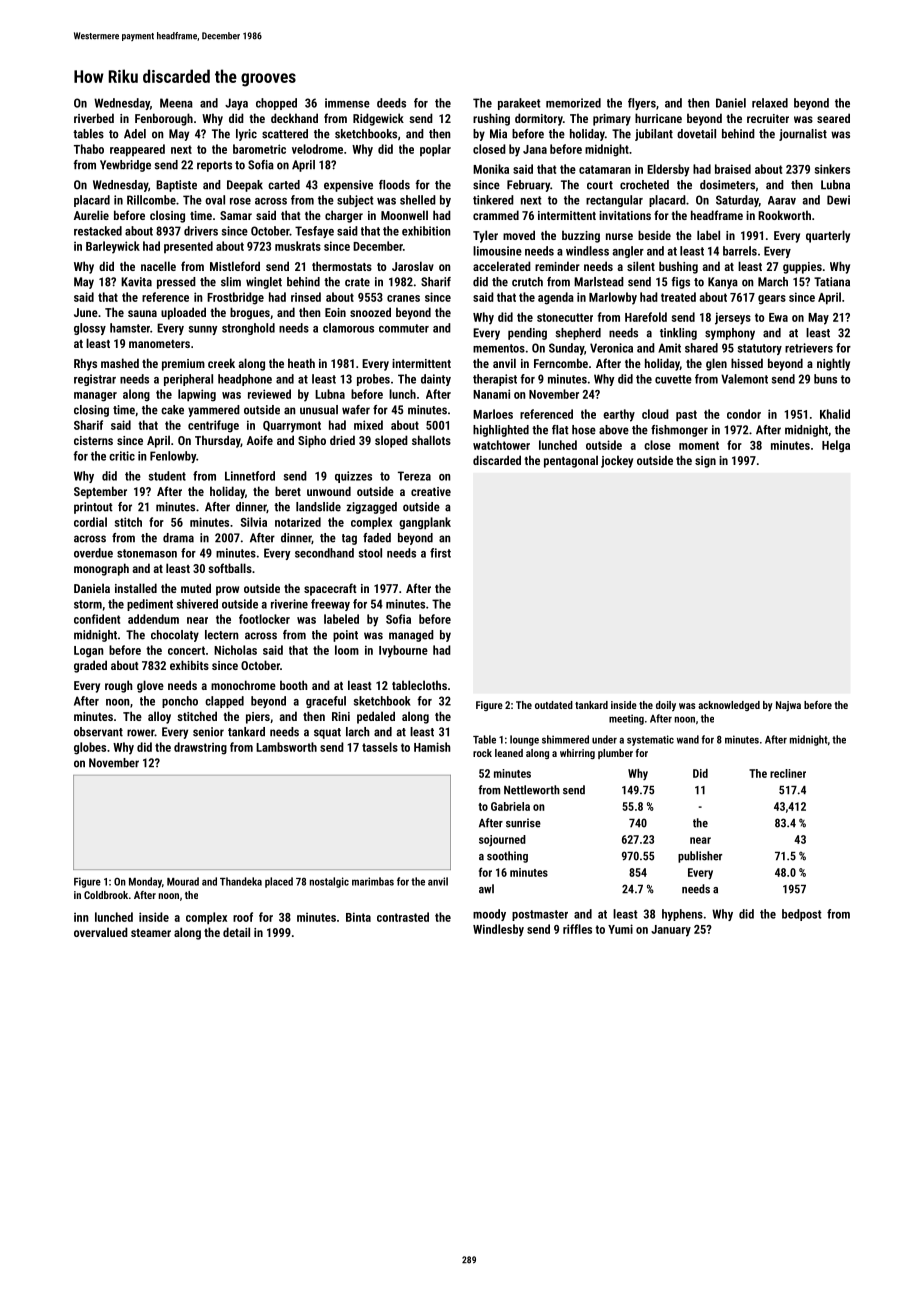 Image resolution: width=924 pixels, height=1308 pixels. I want to click on yammered, so click(214, 411).
